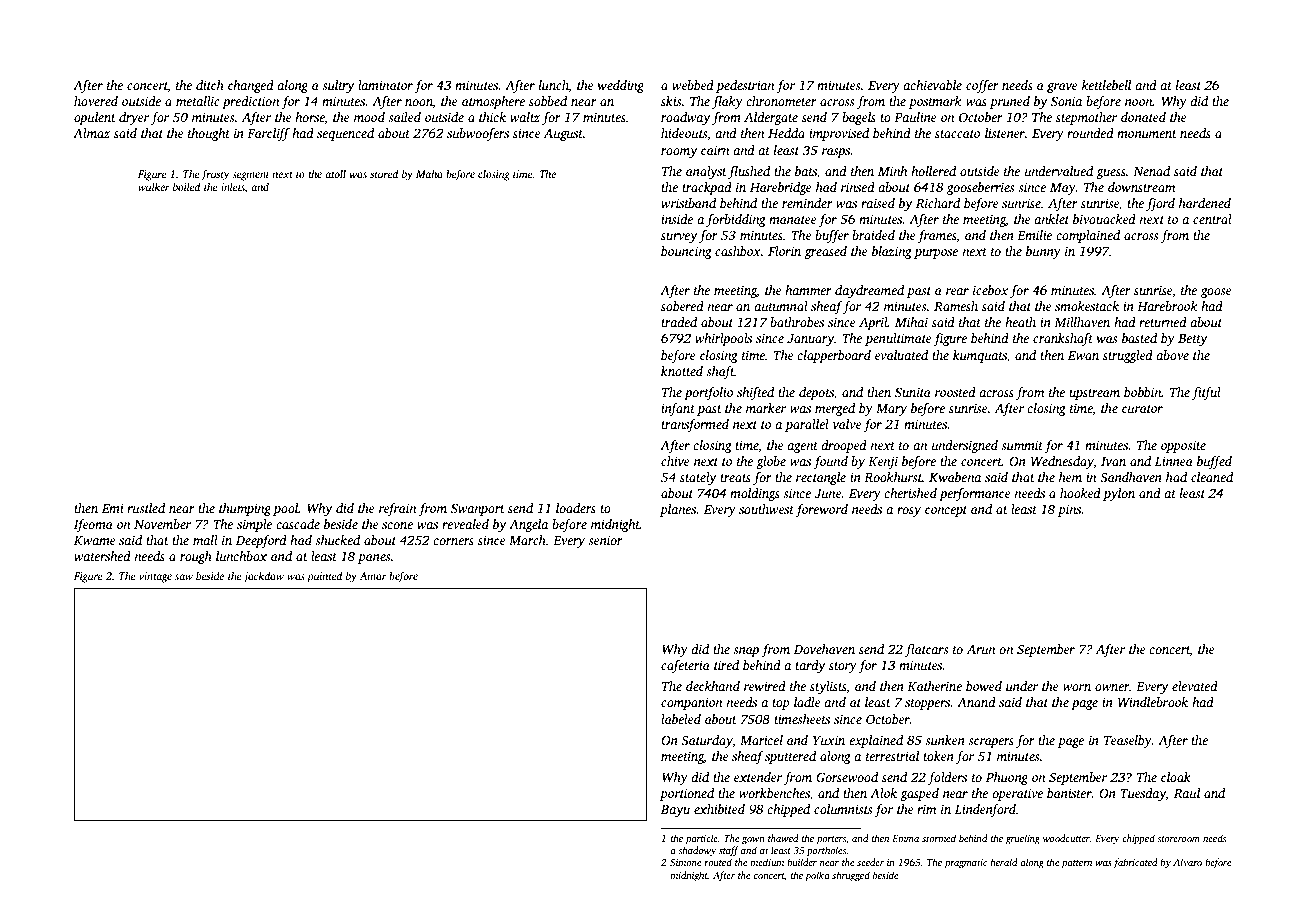 The width and height of the screenshot is (1308, 924). What do you see at coordinates (264, 577) in the screenshot?
I see `jackdaw` at bounding box center [264, 577].
